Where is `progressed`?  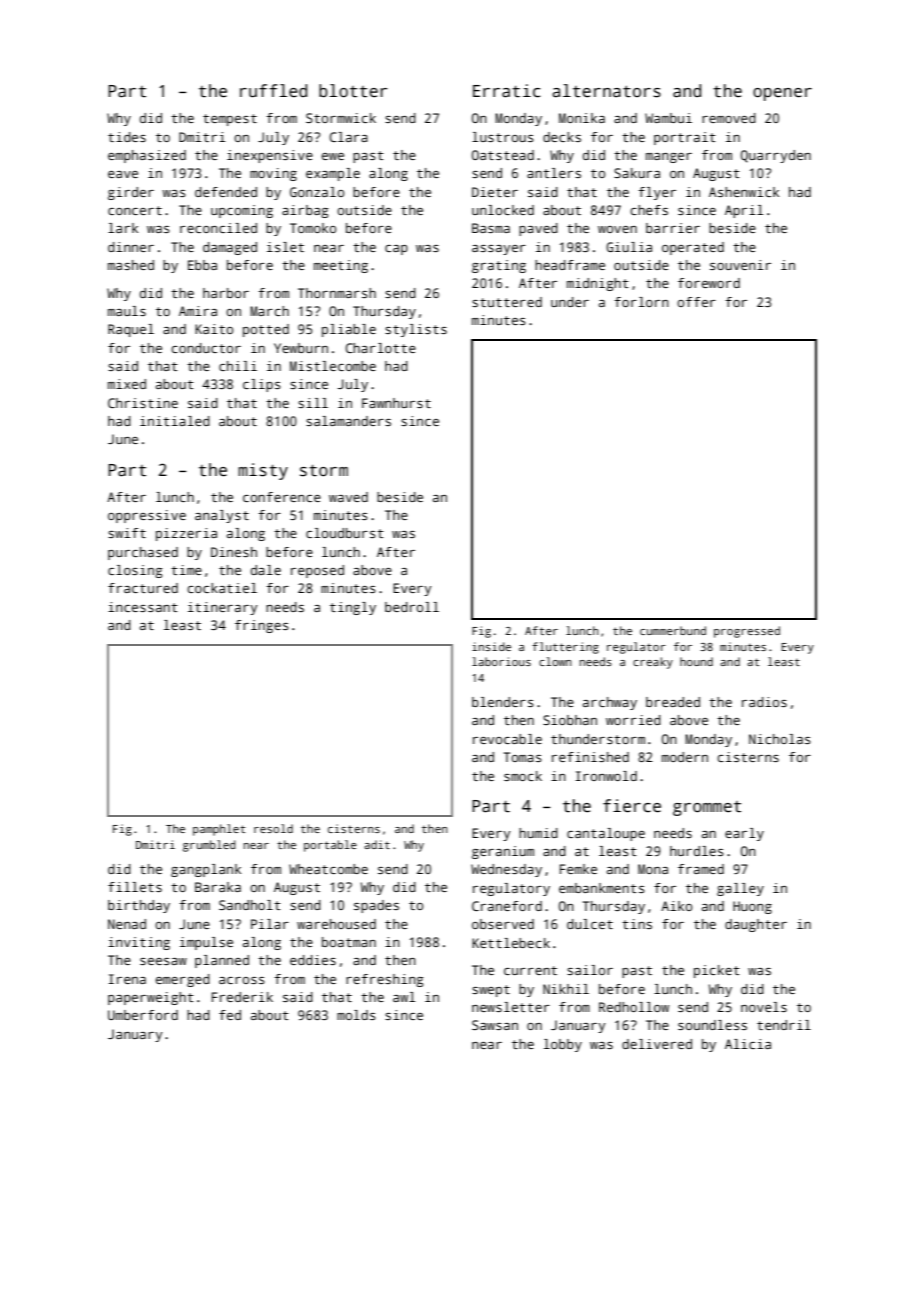 progressed is located at coordinates (747, 632).
